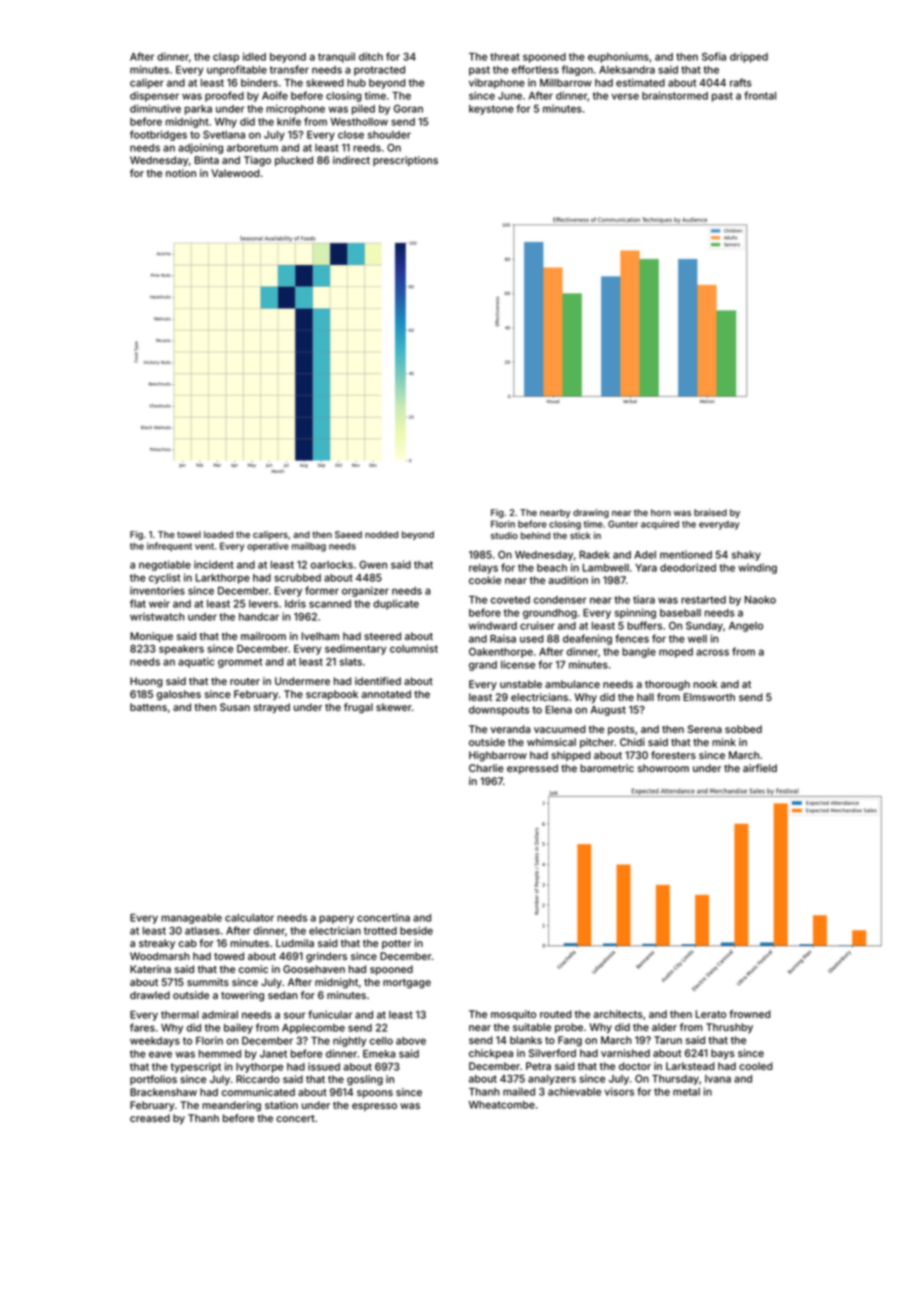 Image resolution: width=908 pixels, height=1316 pixels. Describe the element at coordinates (712, 652) in the page. I see `across` at that location.
